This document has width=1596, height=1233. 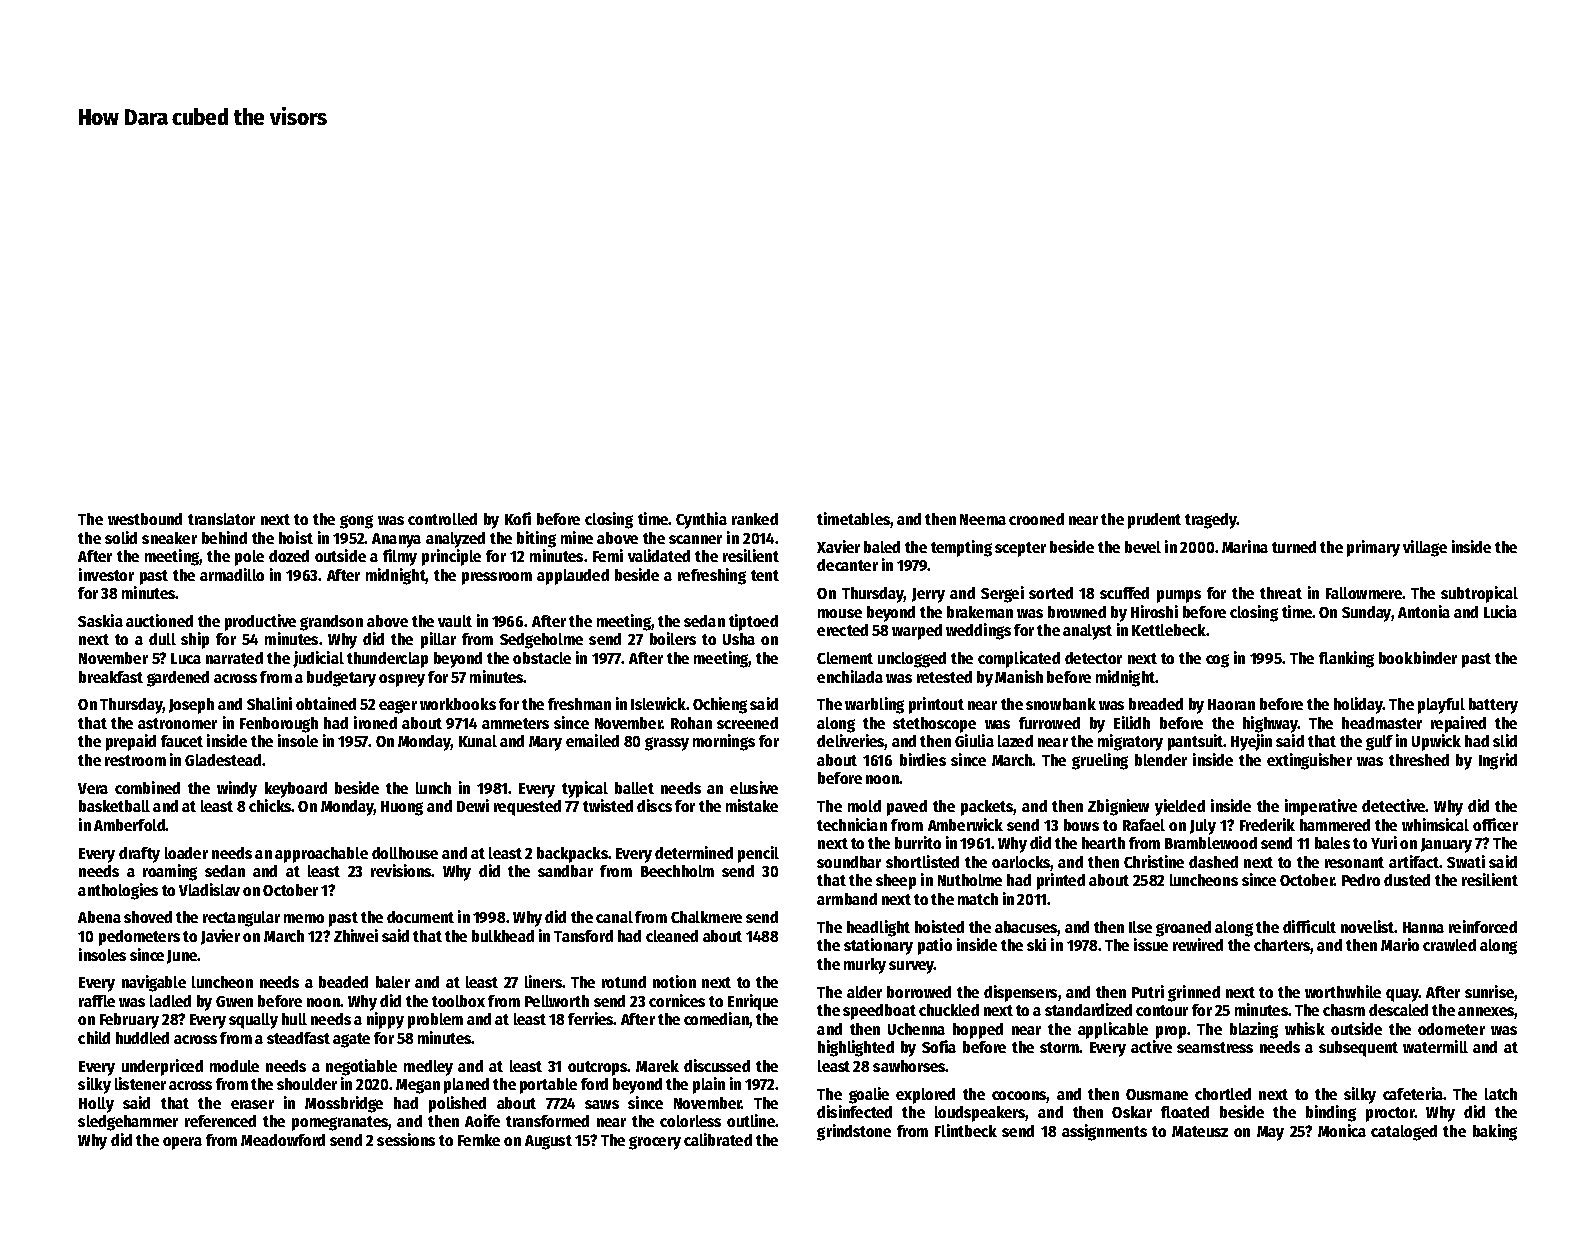 What do you see at coordinates (978, 899) in the document?
I see `match` at bounding box center [978, 899].
